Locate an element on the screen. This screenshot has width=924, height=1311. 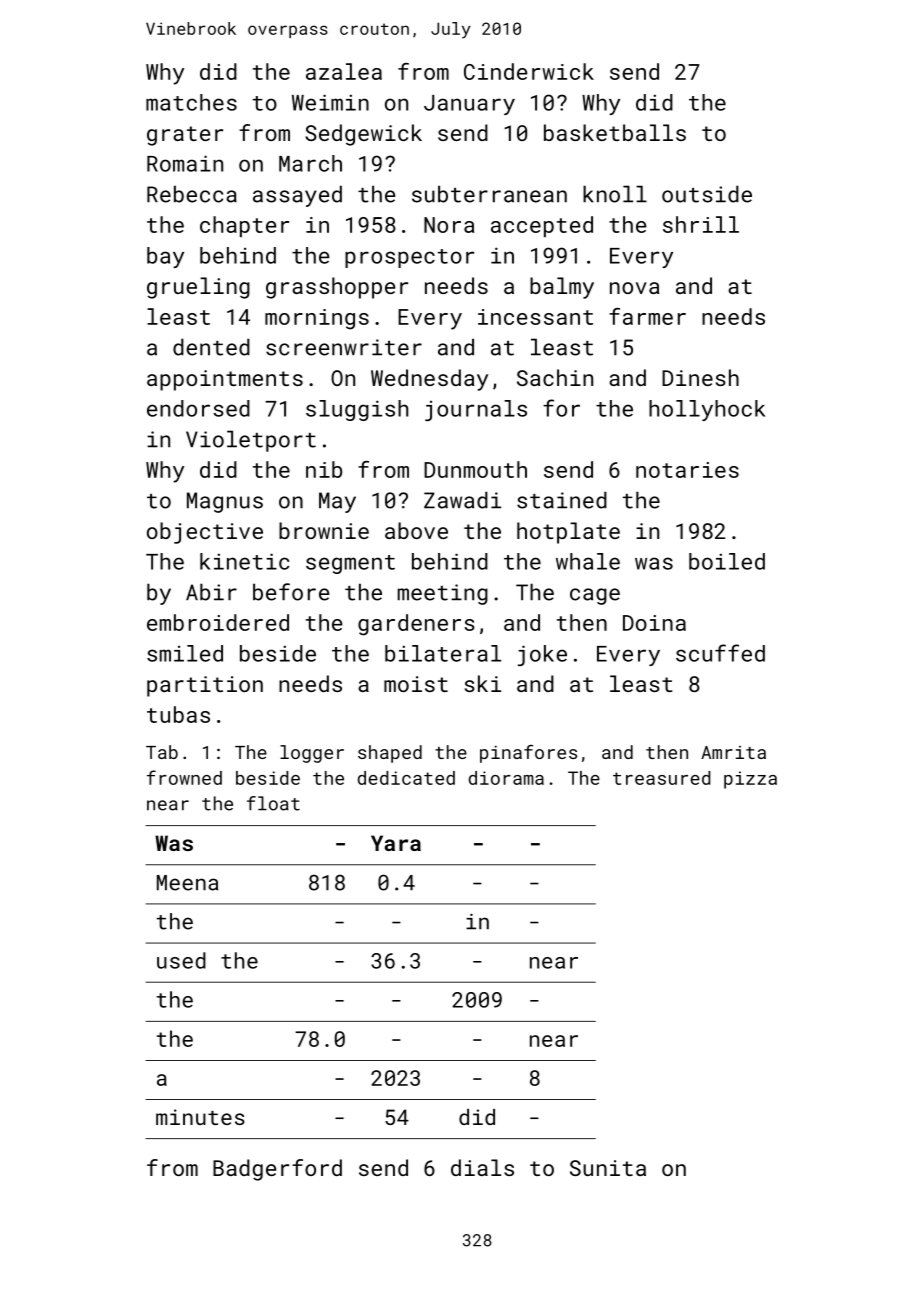
dials is located at coordinates (482, 1167).
